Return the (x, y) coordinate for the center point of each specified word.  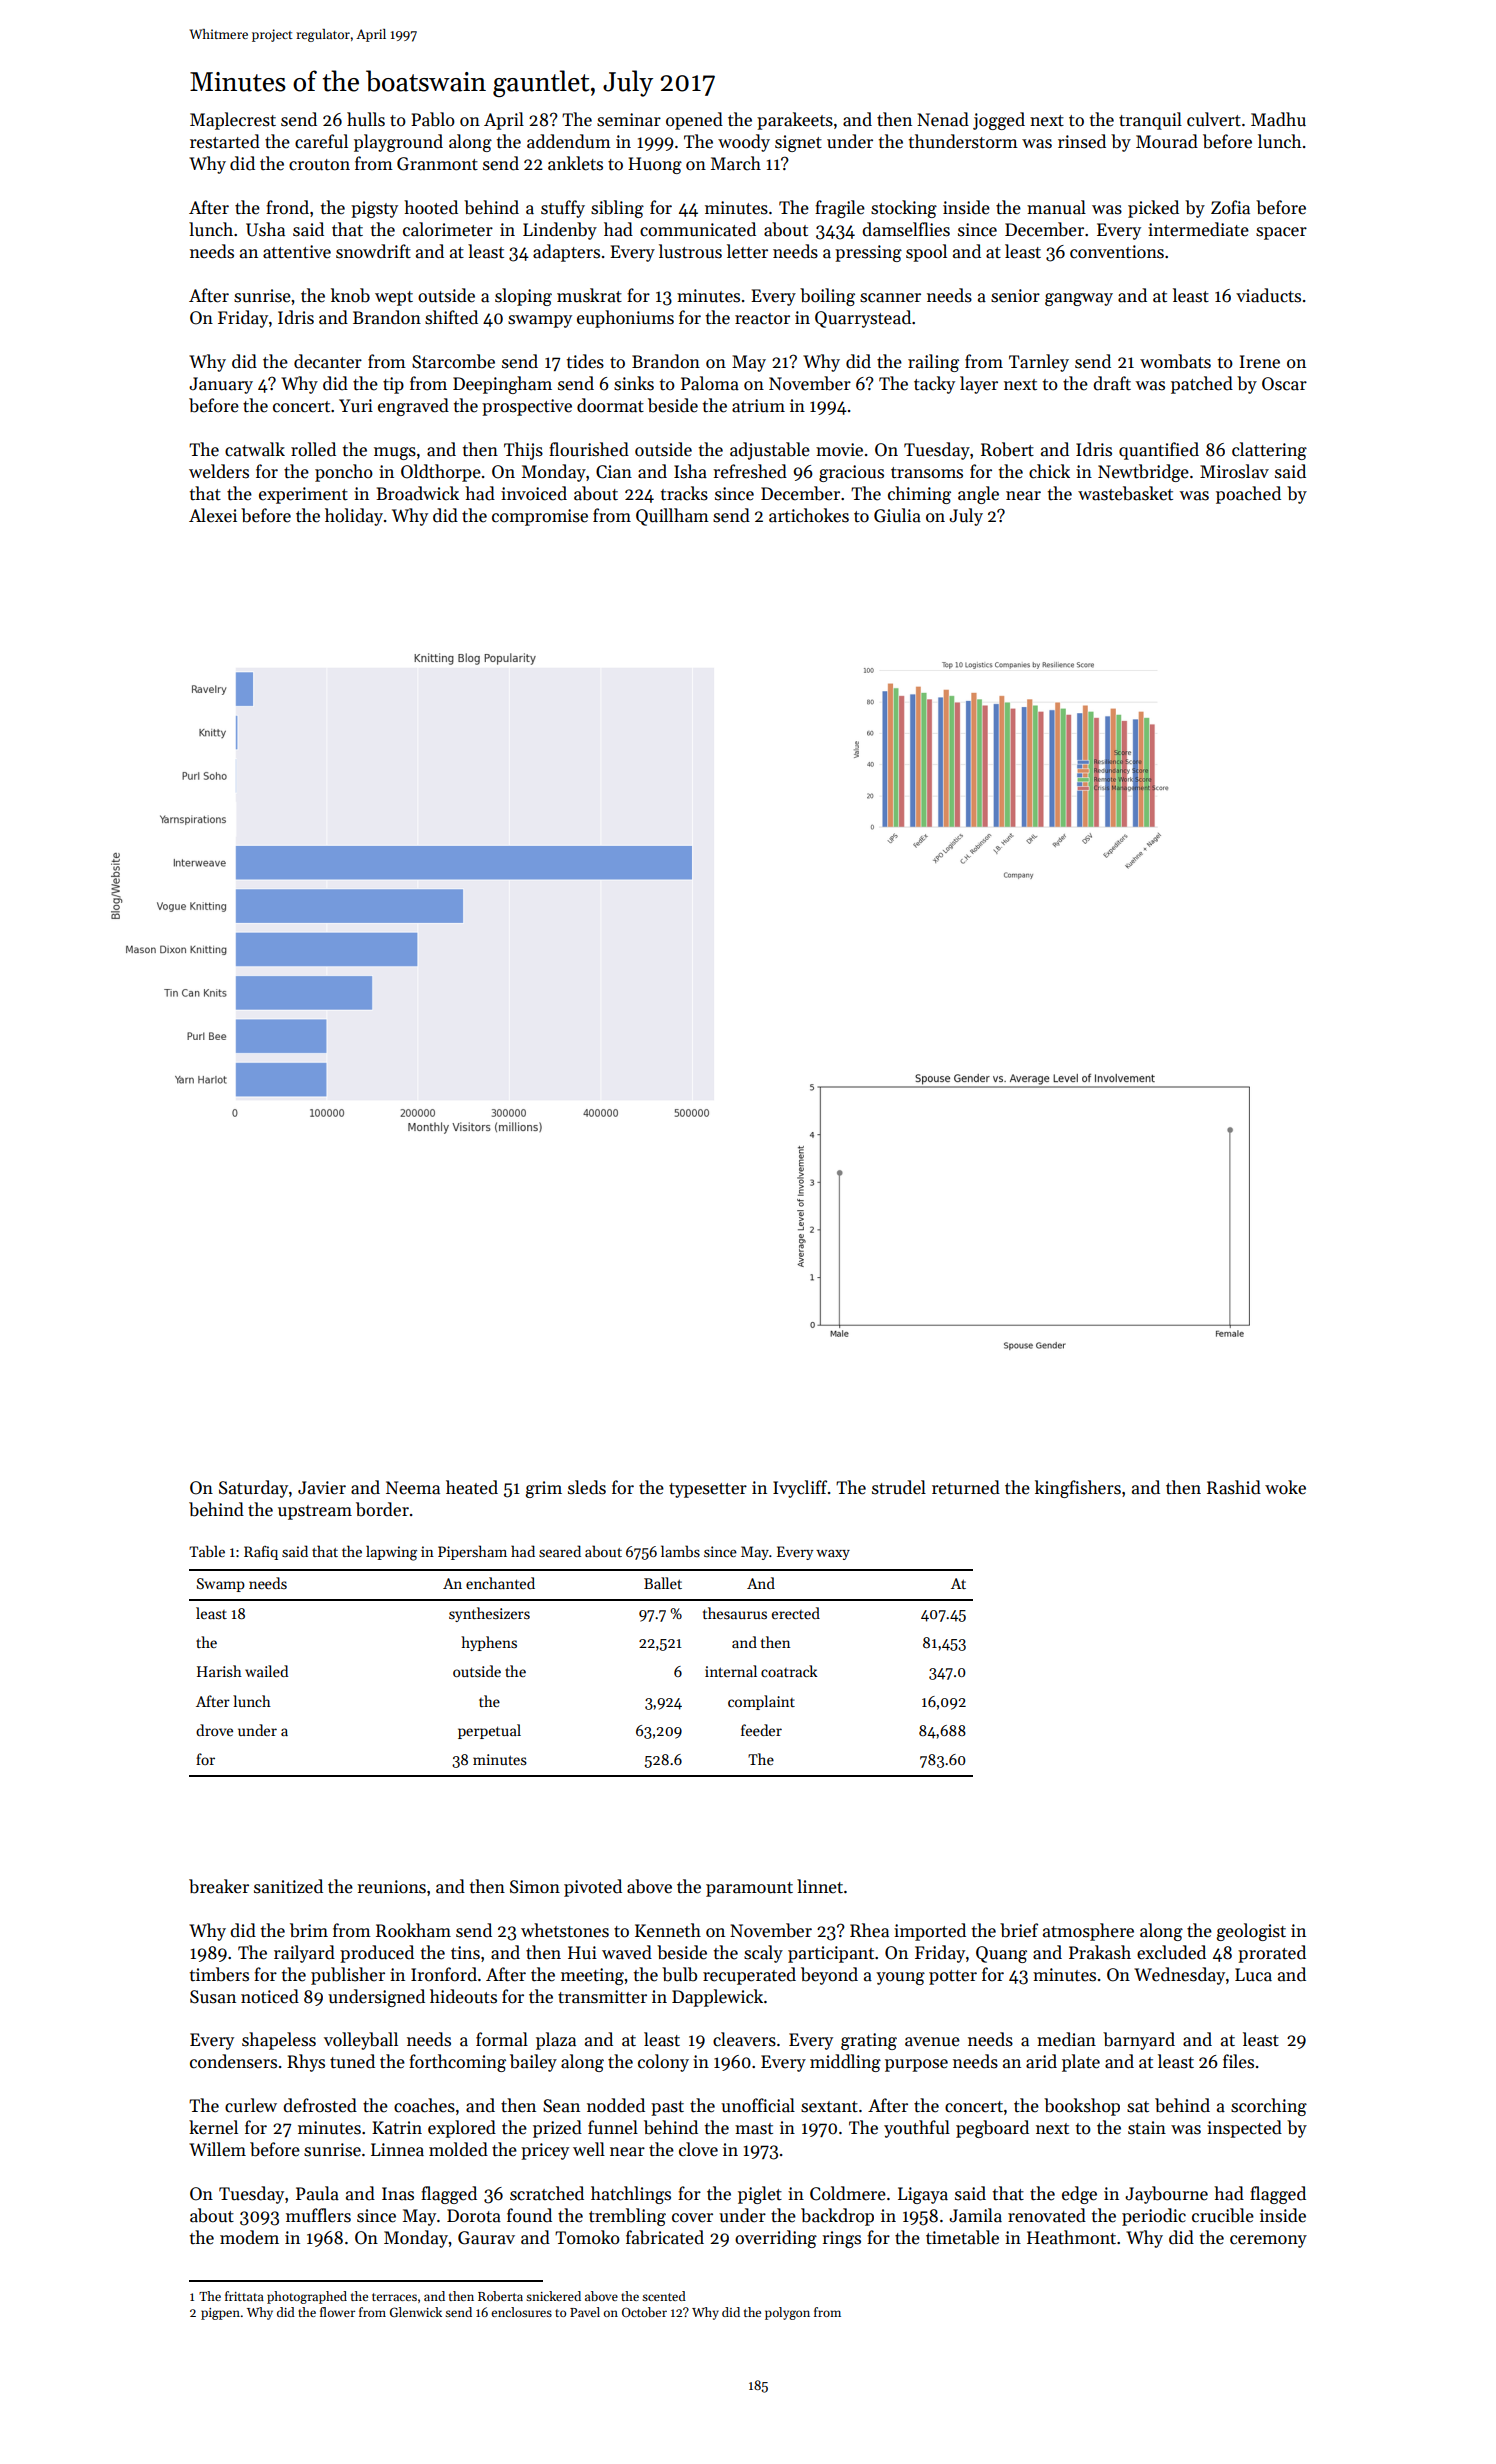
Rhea (869, 1930)
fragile (840, 209)
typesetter (708, 1490)
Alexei (213, 515)
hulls (366, 119)
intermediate (1198, 229)
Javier (322, 1488)
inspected (1244, 2129)
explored (462, 2129)
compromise (540, 517)
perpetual (489, 1731)
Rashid (1234, 1487)
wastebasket (1125, 493)
